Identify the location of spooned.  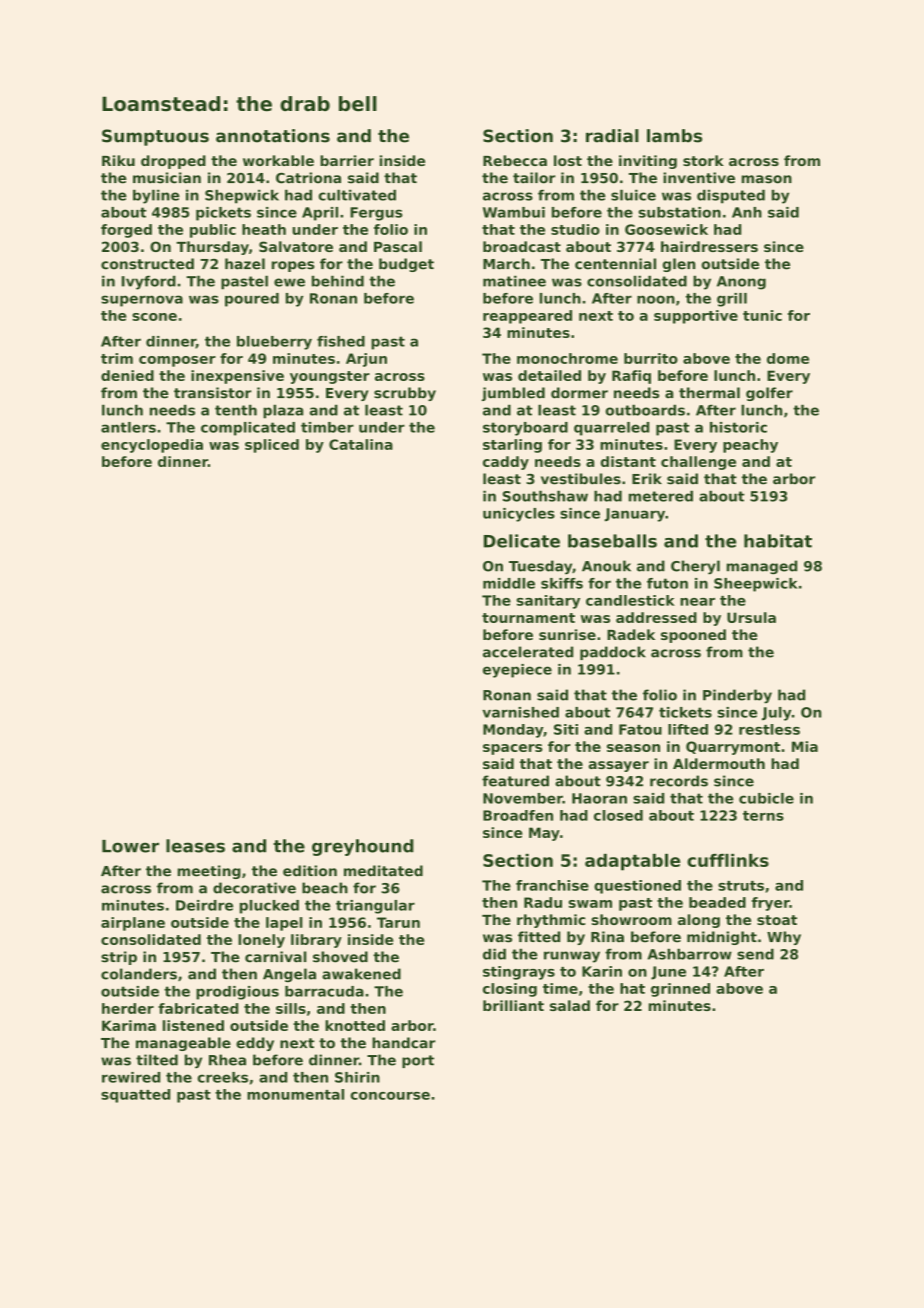
(693, 636).
